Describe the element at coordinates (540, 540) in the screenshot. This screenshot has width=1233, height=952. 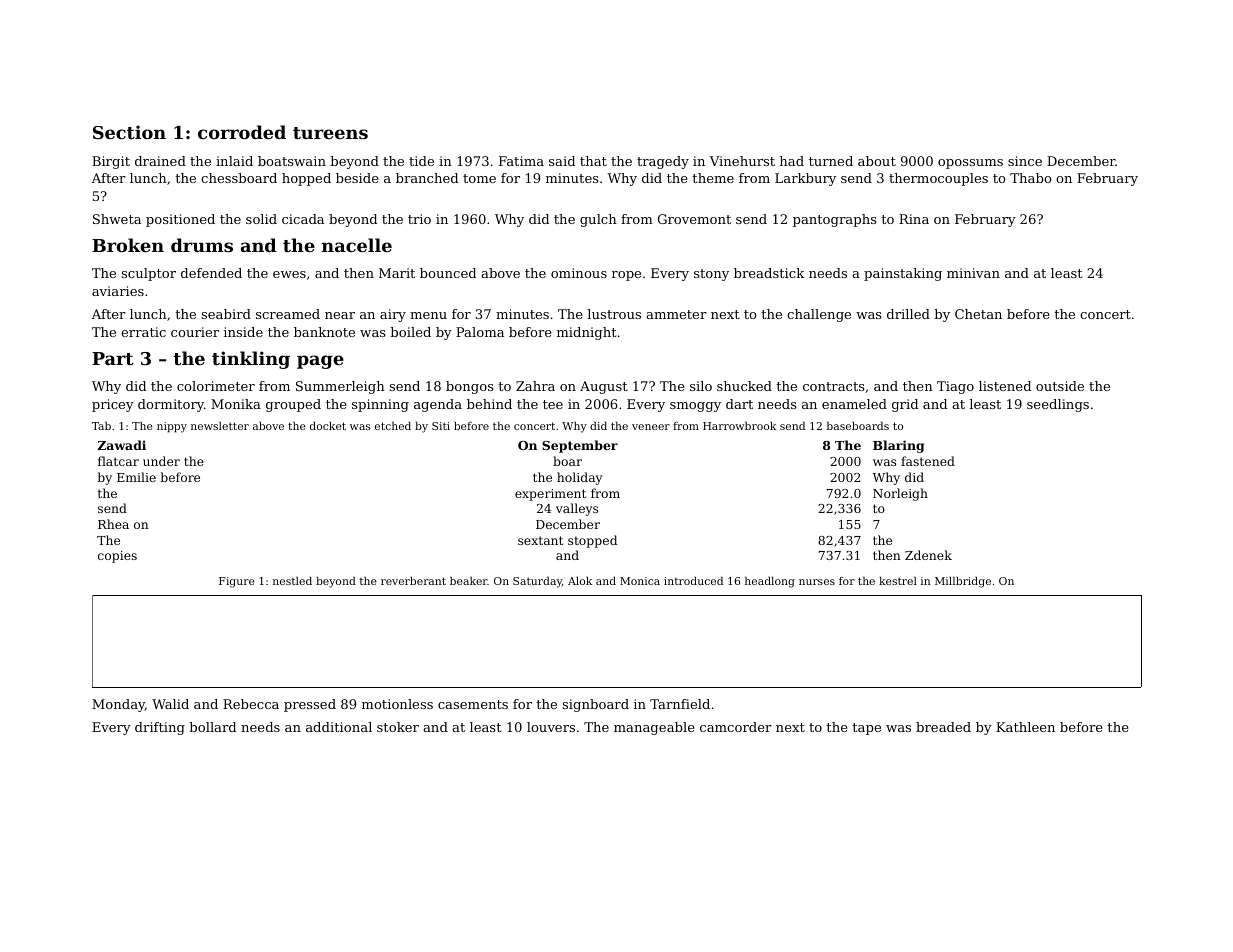
I see `sextant` at that location.
